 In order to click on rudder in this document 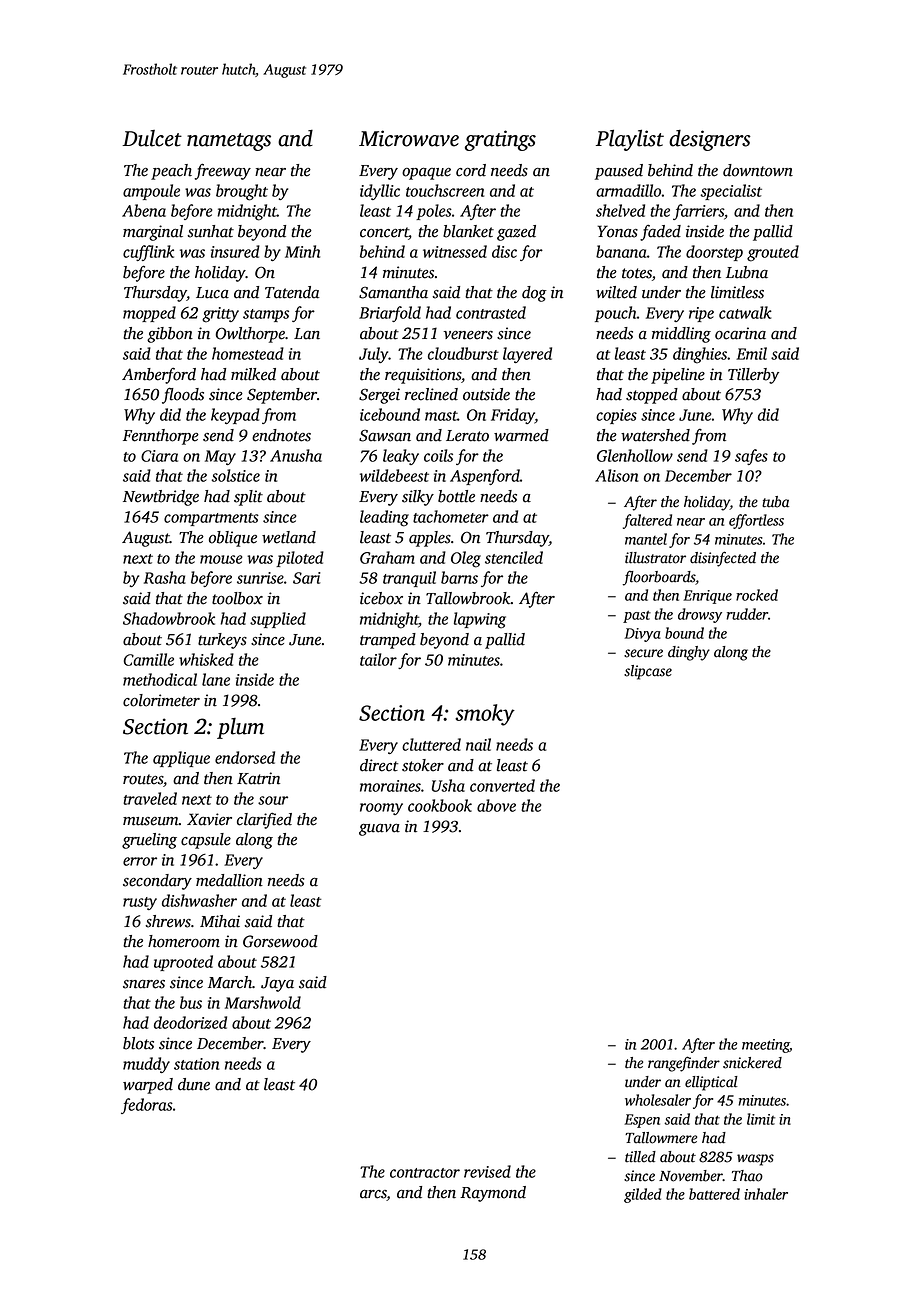, I will do `click(747, 614)`.
